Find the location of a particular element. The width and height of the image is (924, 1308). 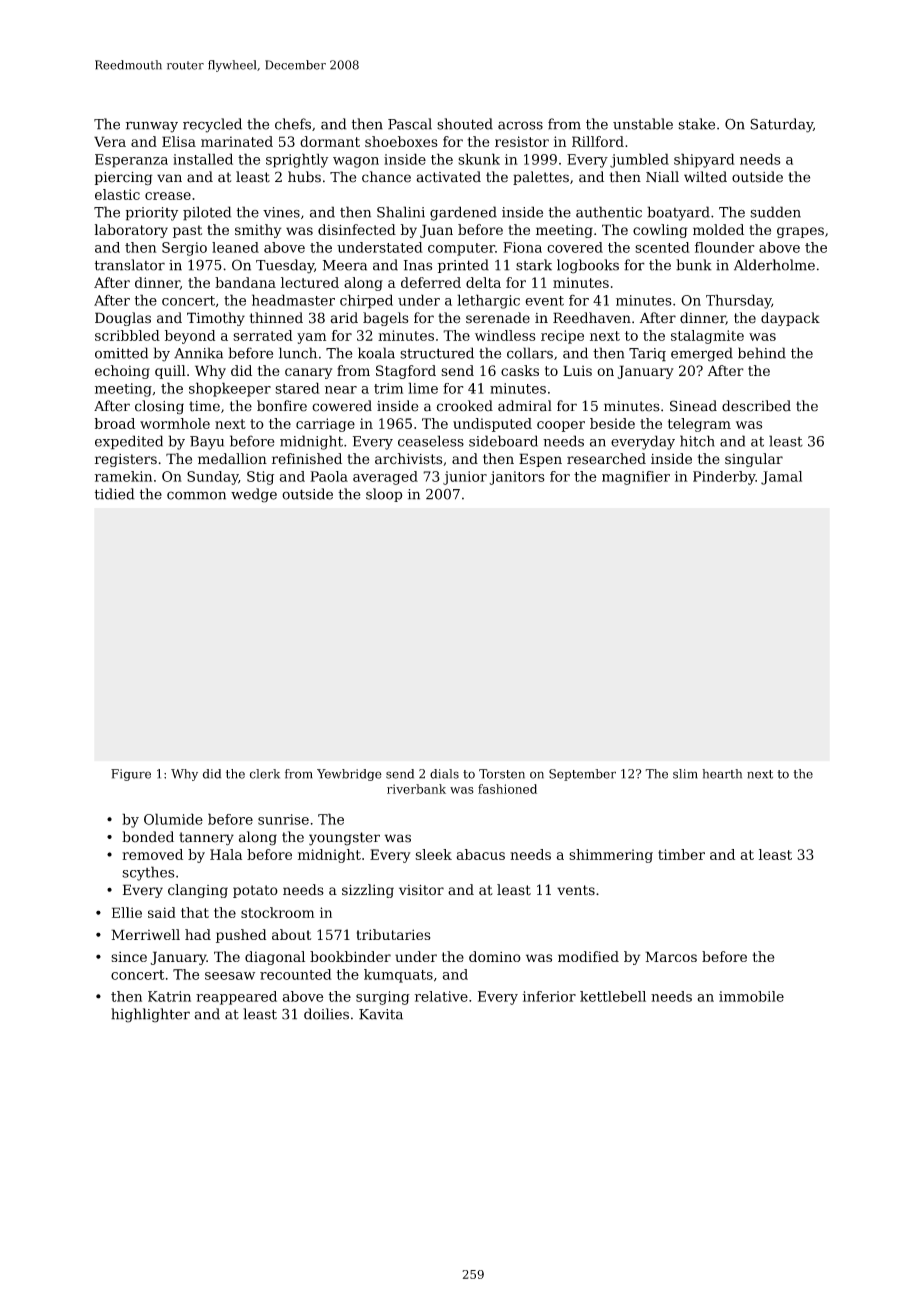

Saturday is located at coordinates (781, 125).
